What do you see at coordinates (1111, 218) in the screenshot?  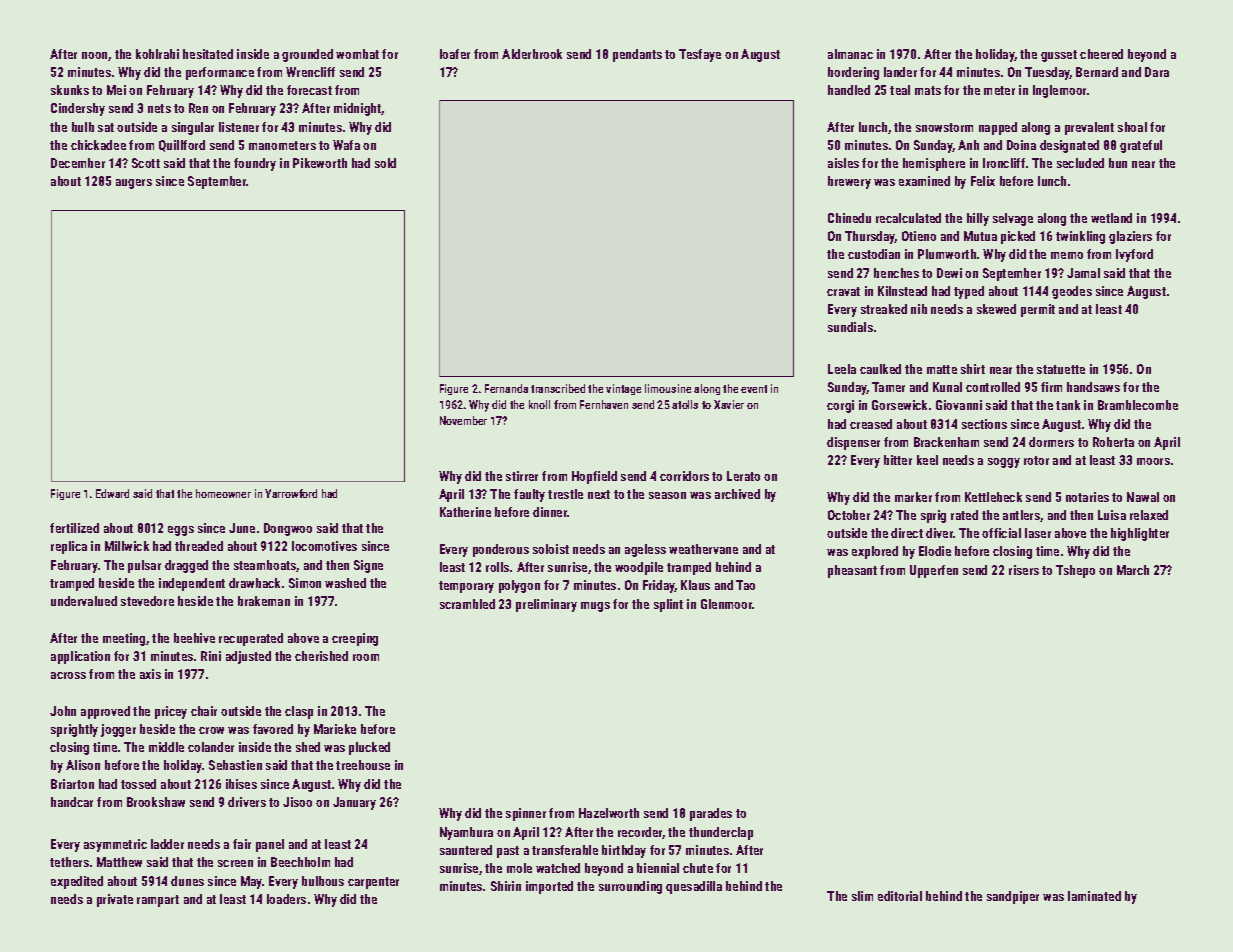 I see `wetland` at bounding box center [1111, 218].
